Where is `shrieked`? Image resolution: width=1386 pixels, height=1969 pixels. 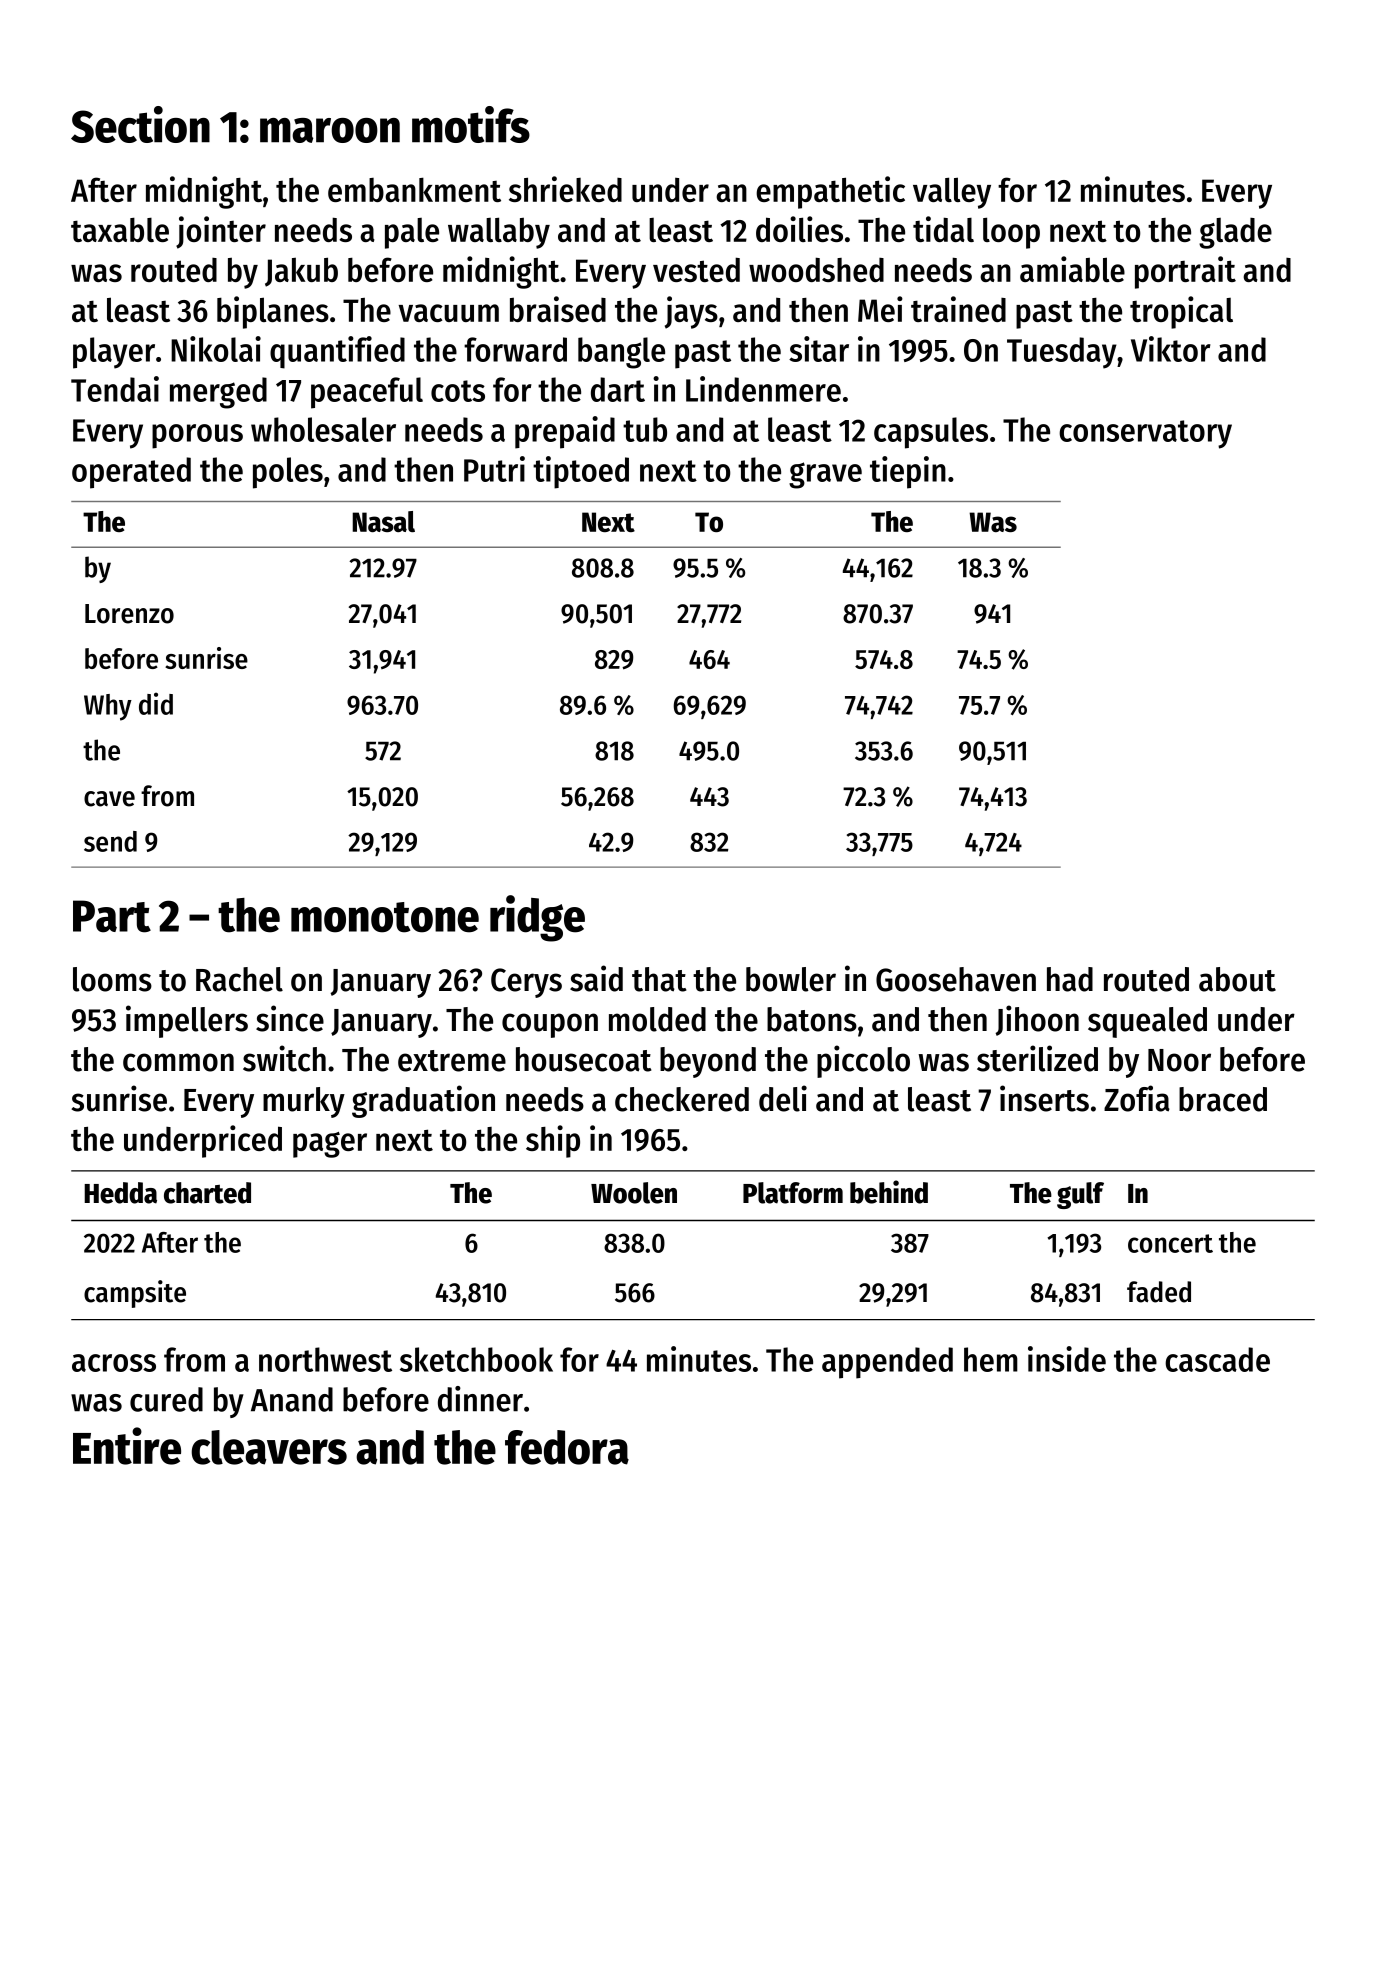 shrieked is located at coordinates (565, 189).
